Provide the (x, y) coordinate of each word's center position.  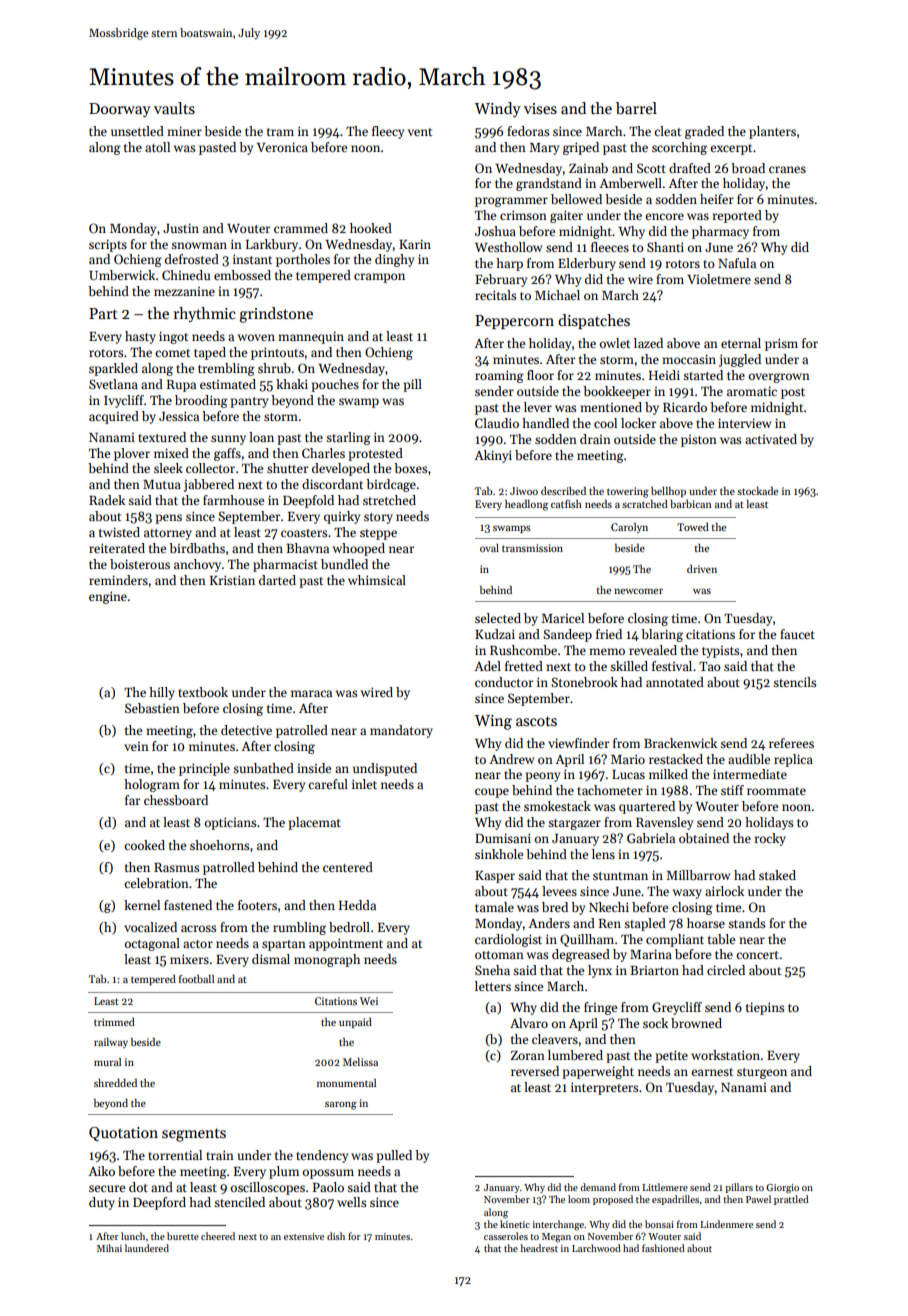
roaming (499, 376)
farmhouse (233, 500)
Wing (493, 722)
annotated (675, 682)
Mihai (109, 1248)
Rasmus (176, 867)
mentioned (611, 407)
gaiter (566, 216)
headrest (539, 1248)
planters (772, 132)
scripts (108, 245)
